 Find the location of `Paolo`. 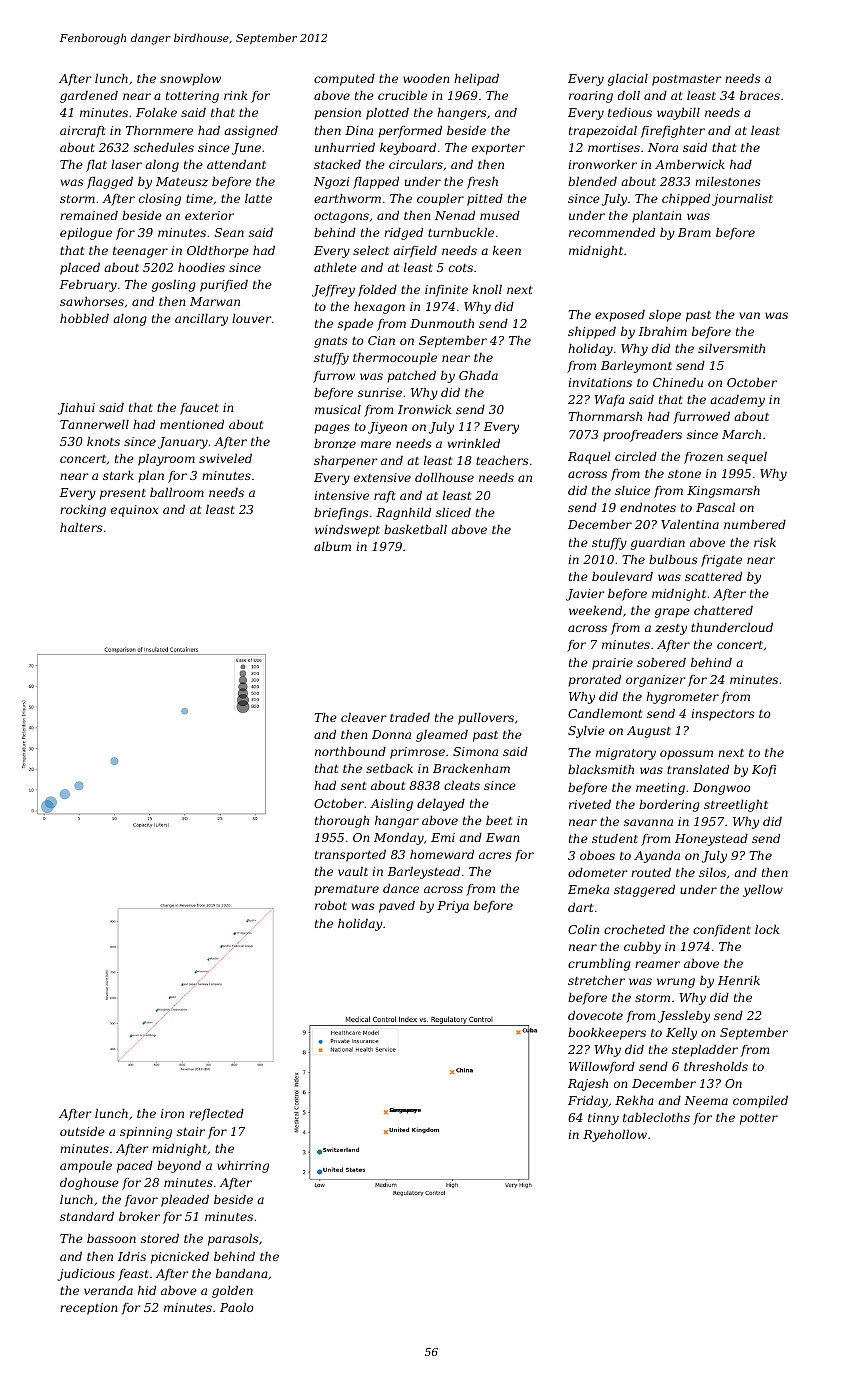

Paolo is located at coordinates (236, 1307).
